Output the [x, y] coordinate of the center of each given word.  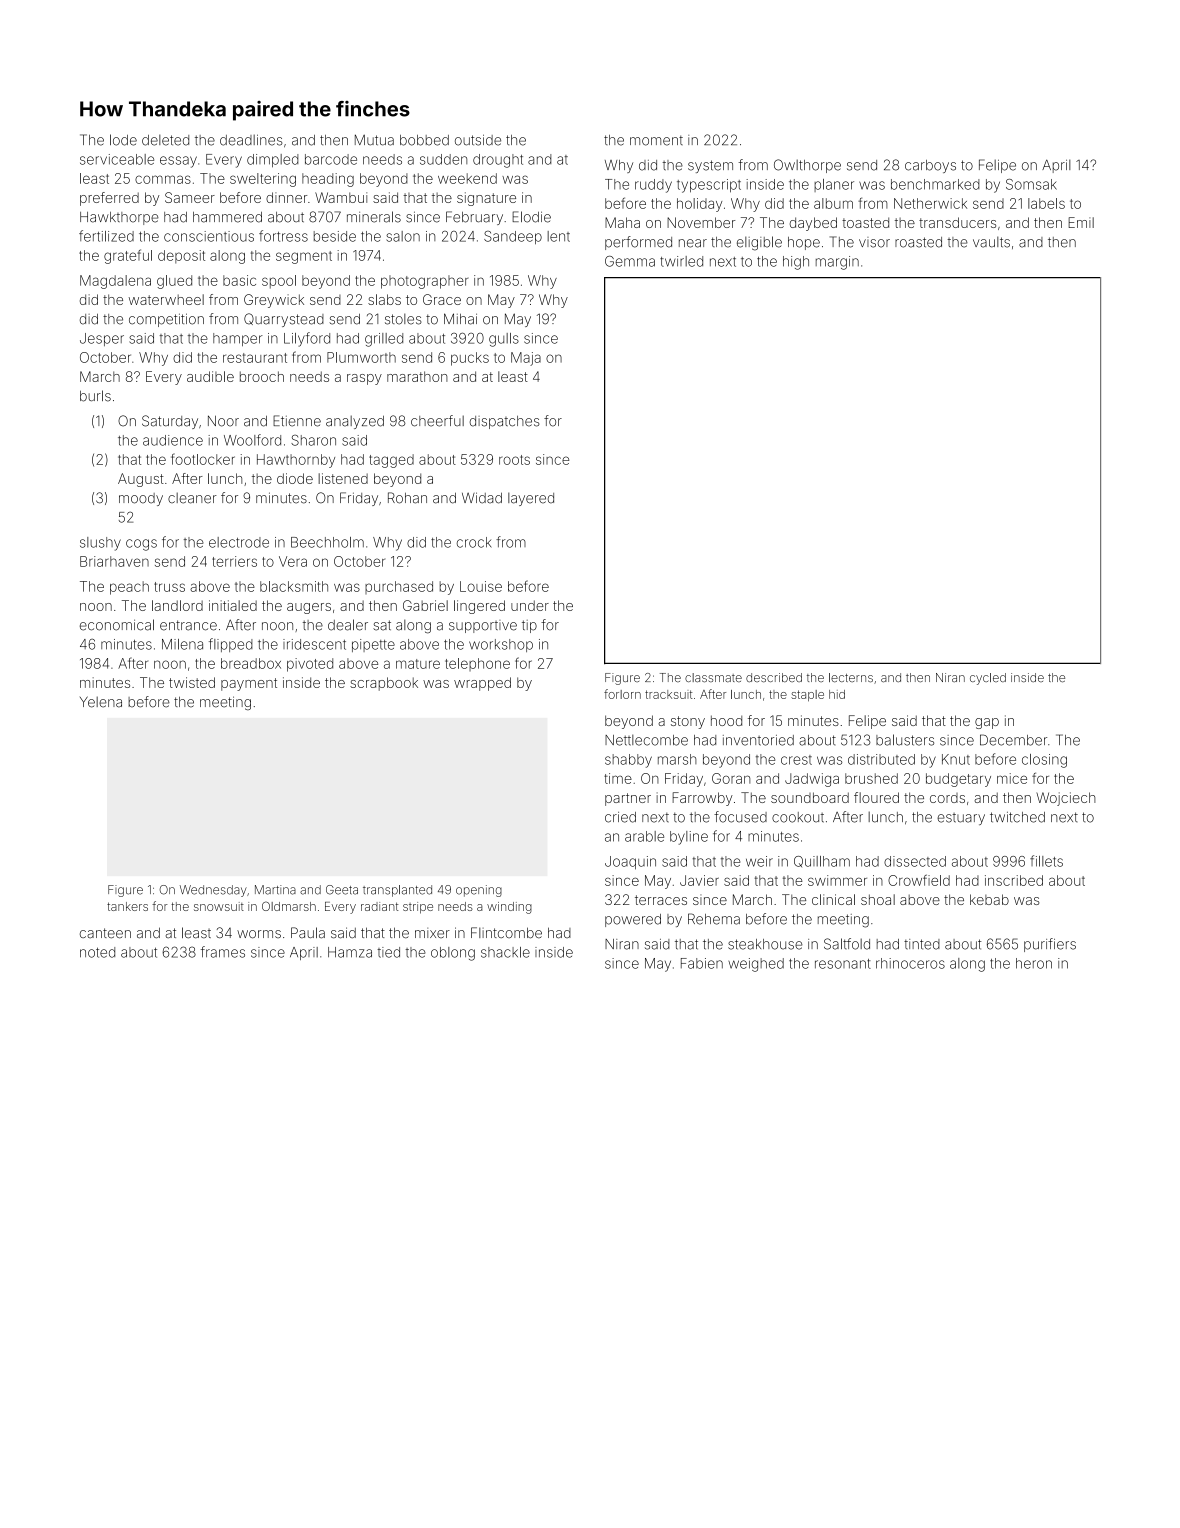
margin [837, 263]
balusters [905, 740]
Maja [526, 359]
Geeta [342, 890]
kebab [989, 899]
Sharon [313, 440]
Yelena [101, 702]
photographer [424, 282]
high [796, 263]
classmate [713, 678]
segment [304, 257]
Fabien [702, 963]
